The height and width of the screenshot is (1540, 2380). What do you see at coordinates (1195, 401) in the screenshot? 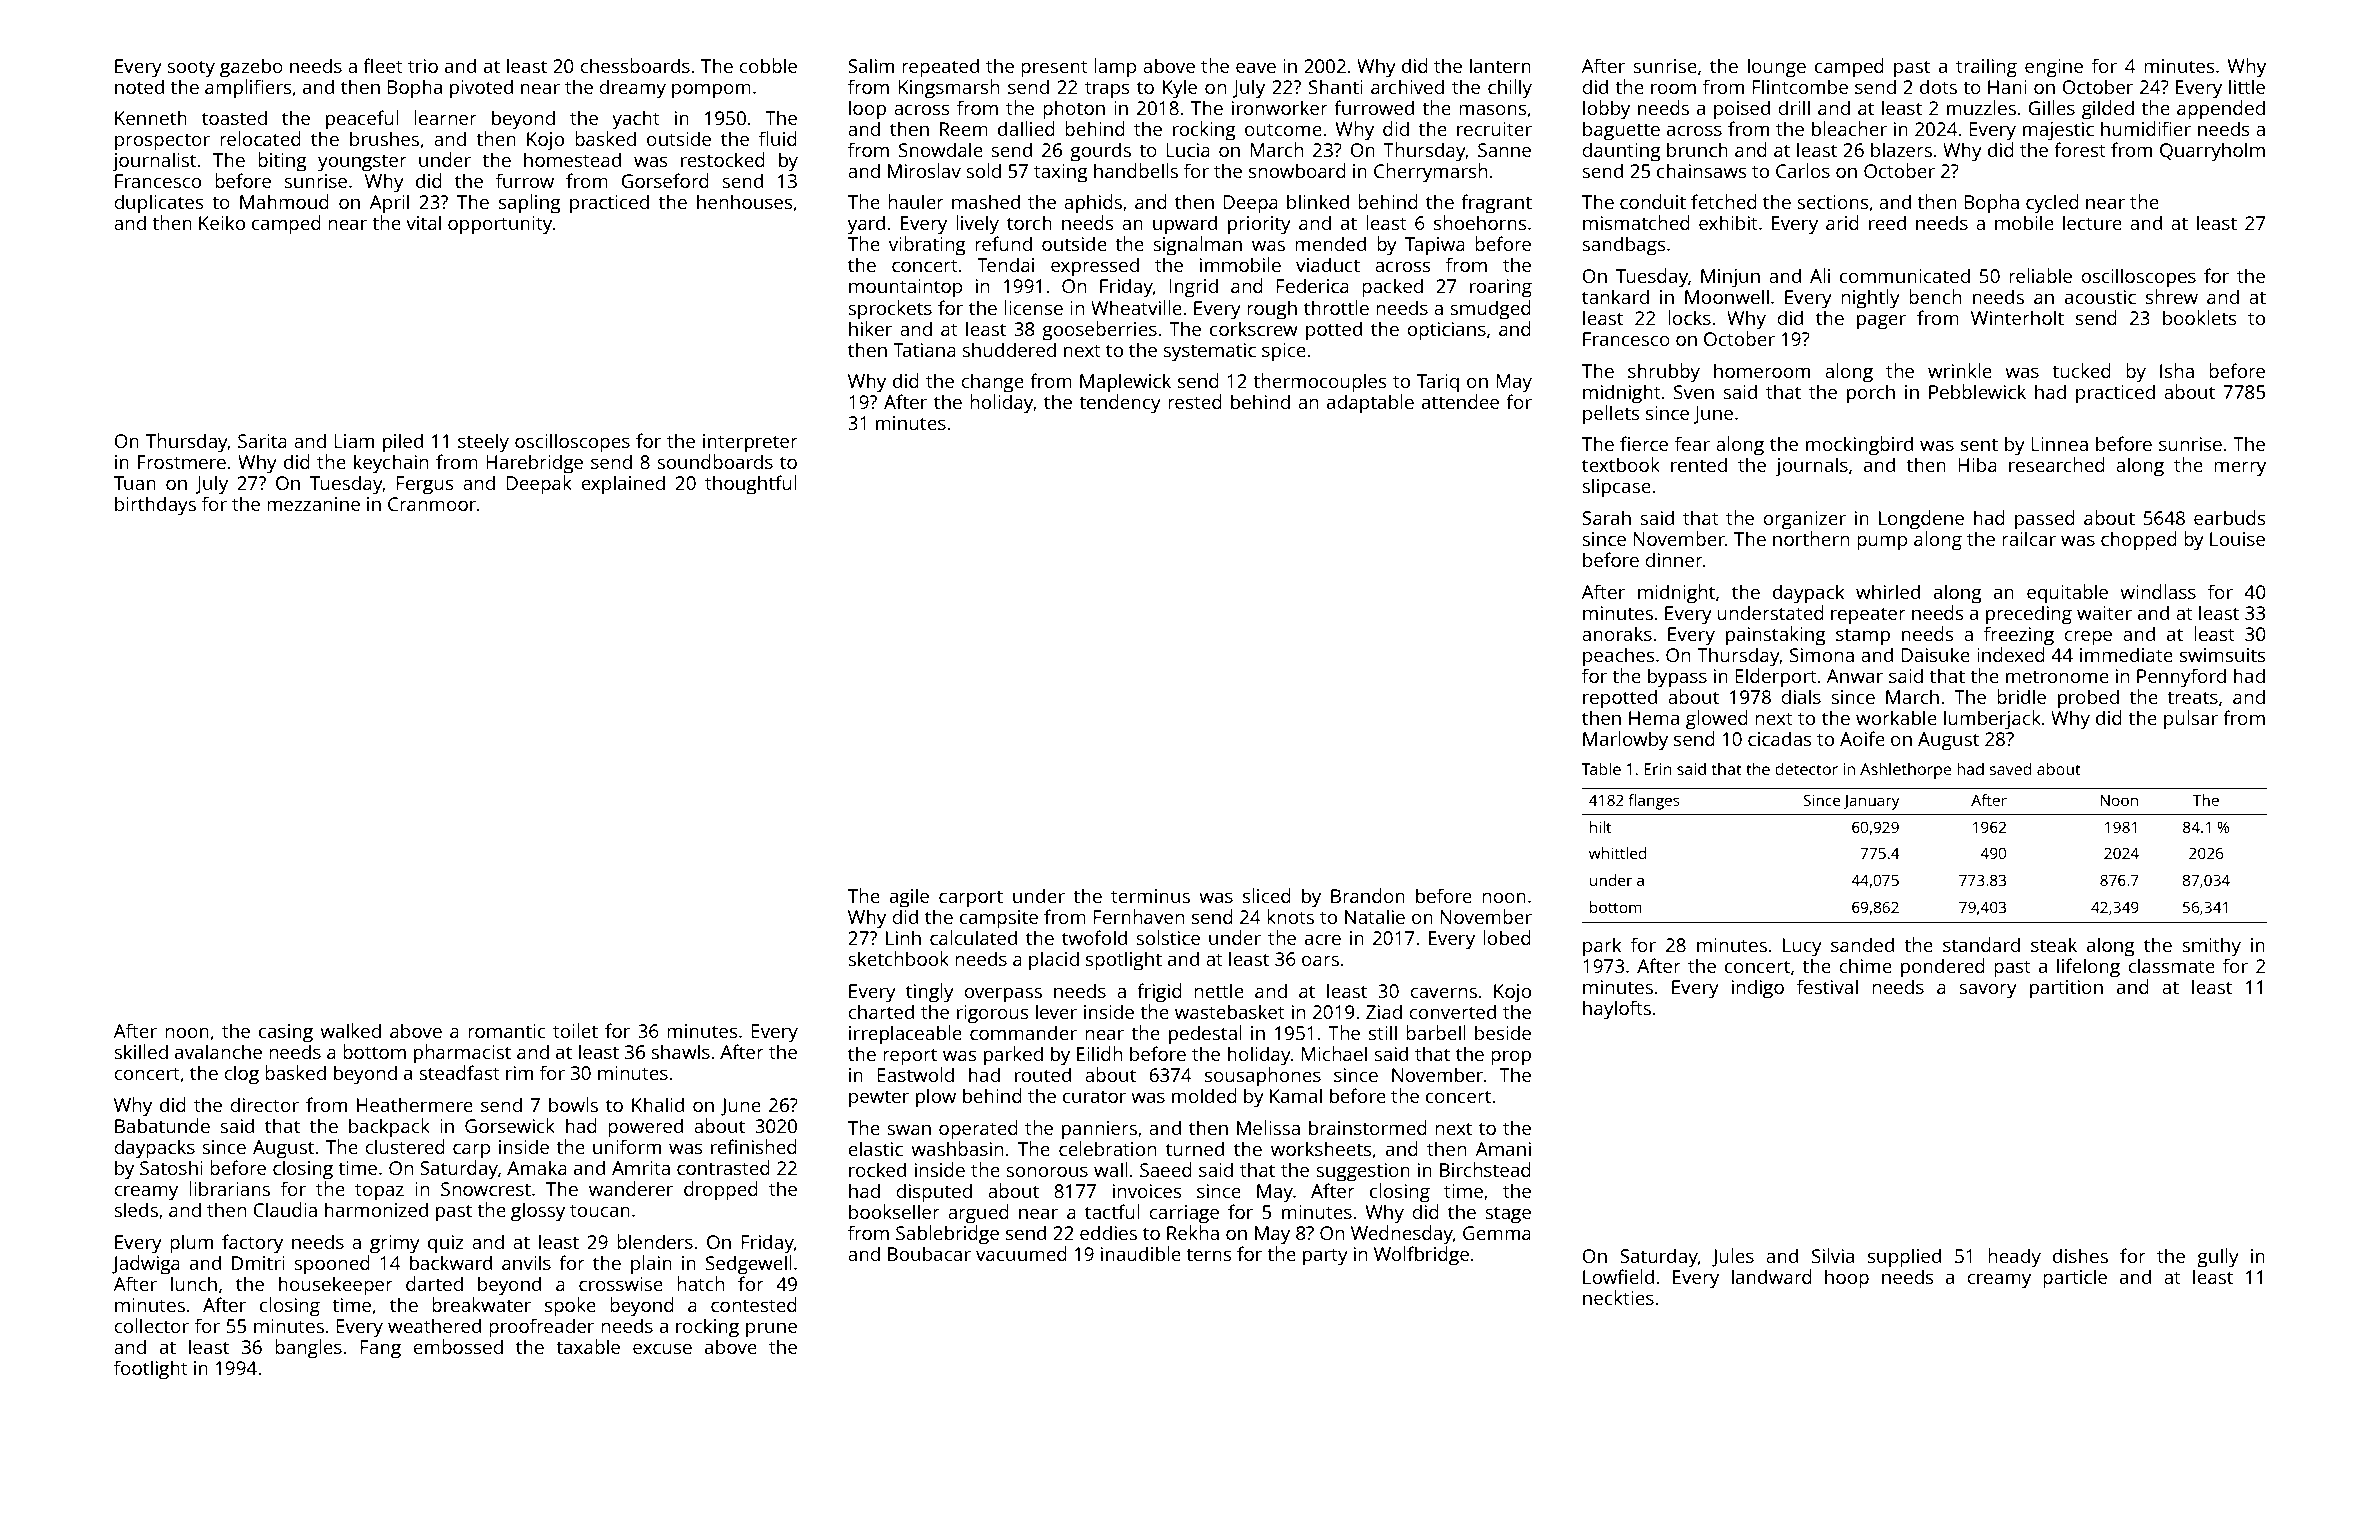
I see `rested` at bounding box center [1195, 401].
